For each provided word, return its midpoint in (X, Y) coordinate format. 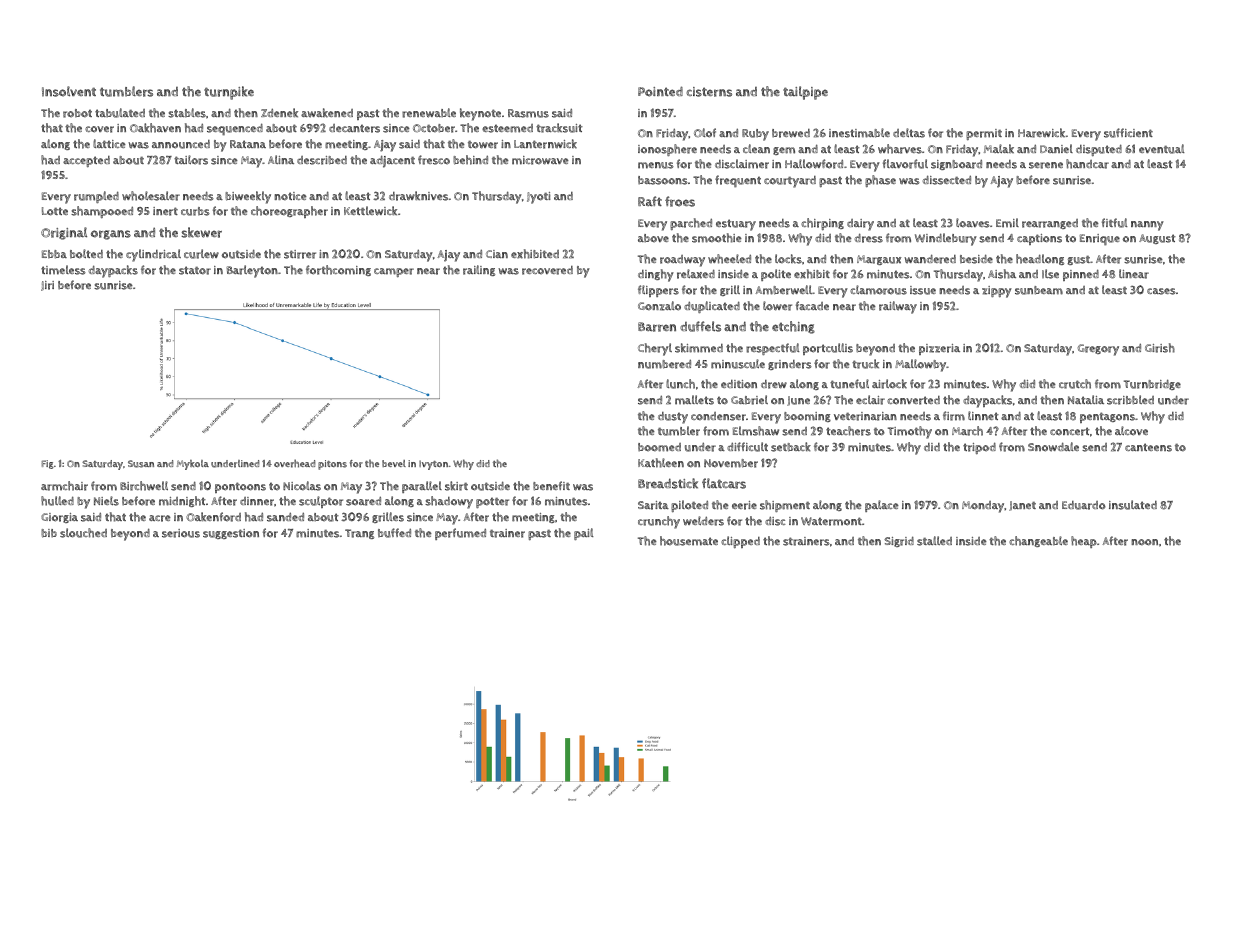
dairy (860, 225)
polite (776, 275)
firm (954, 416)
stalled (934, 541)
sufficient (1128, 133)
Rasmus (528, 113)
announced (181, 144)
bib (49, 533)
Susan (141, 464)
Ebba (54, 254)
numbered (664, 364)
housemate (689, 541)
